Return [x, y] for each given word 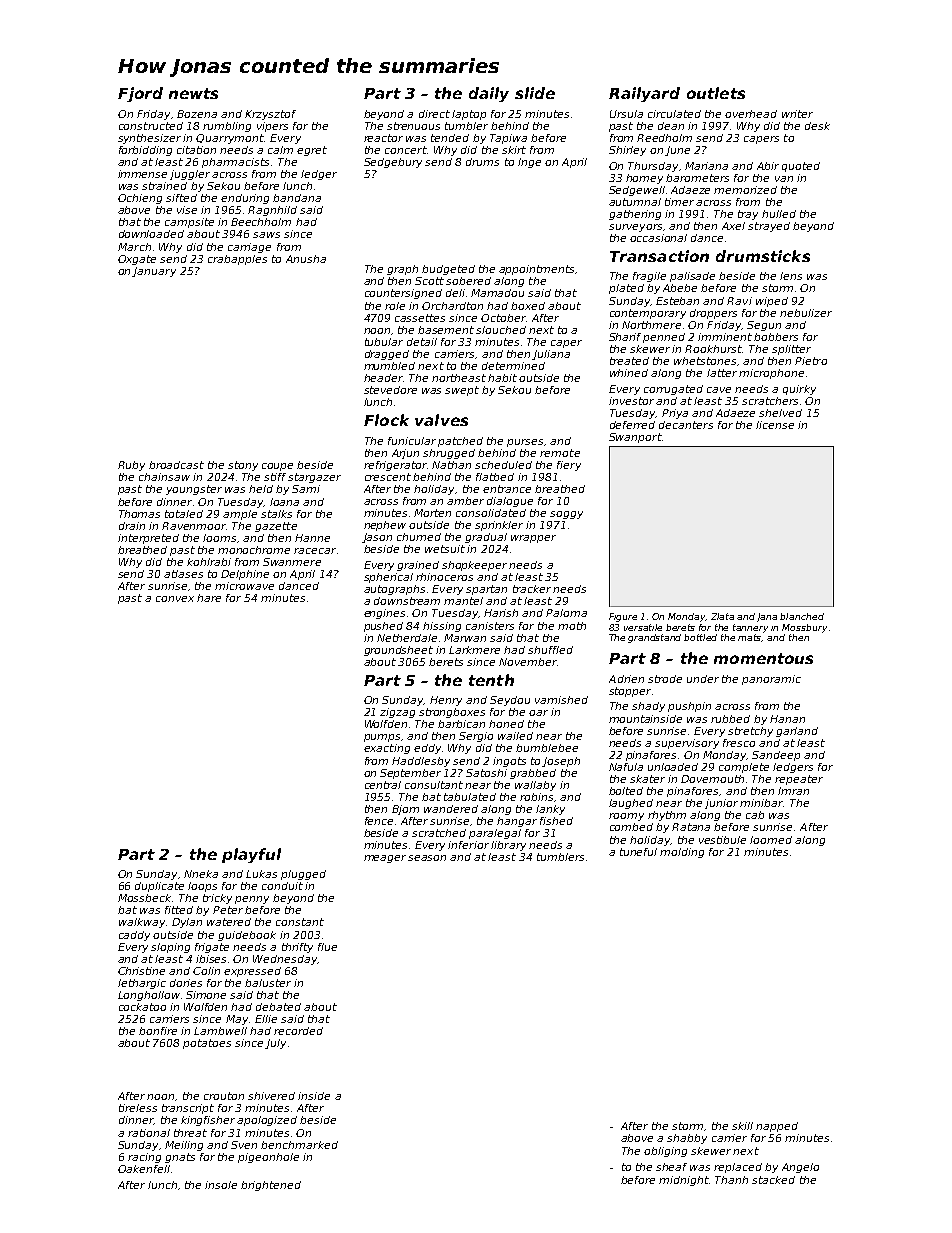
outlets [716, 93]
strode [665, 679]
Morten [432, 513]
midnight [684, 1181]
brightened [271, 1186]
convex [175, 599]
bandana [297, 198]
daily [489, 94]
